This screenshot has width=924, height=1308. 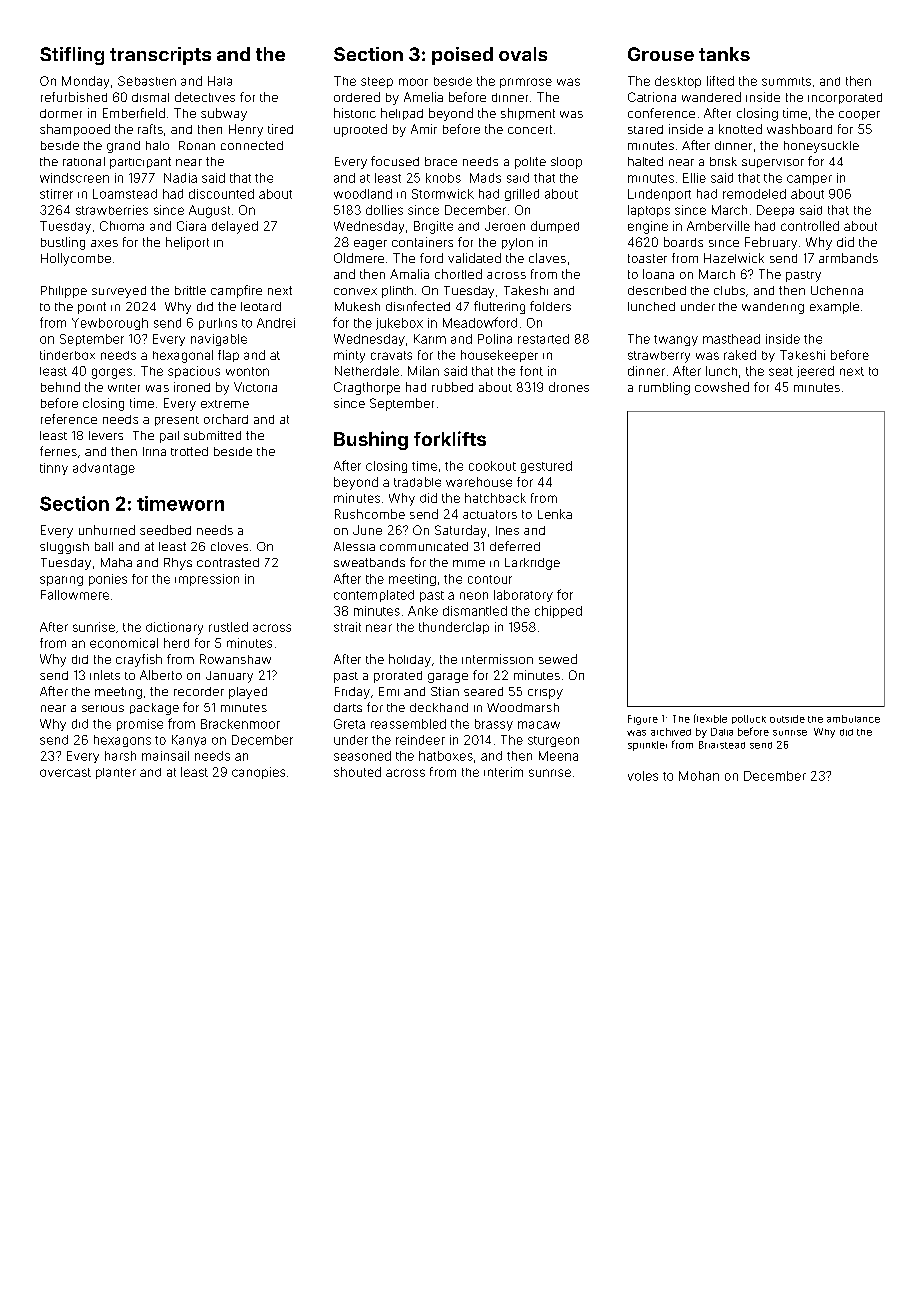 I want to click on neon, so click(x=474, y=596).
